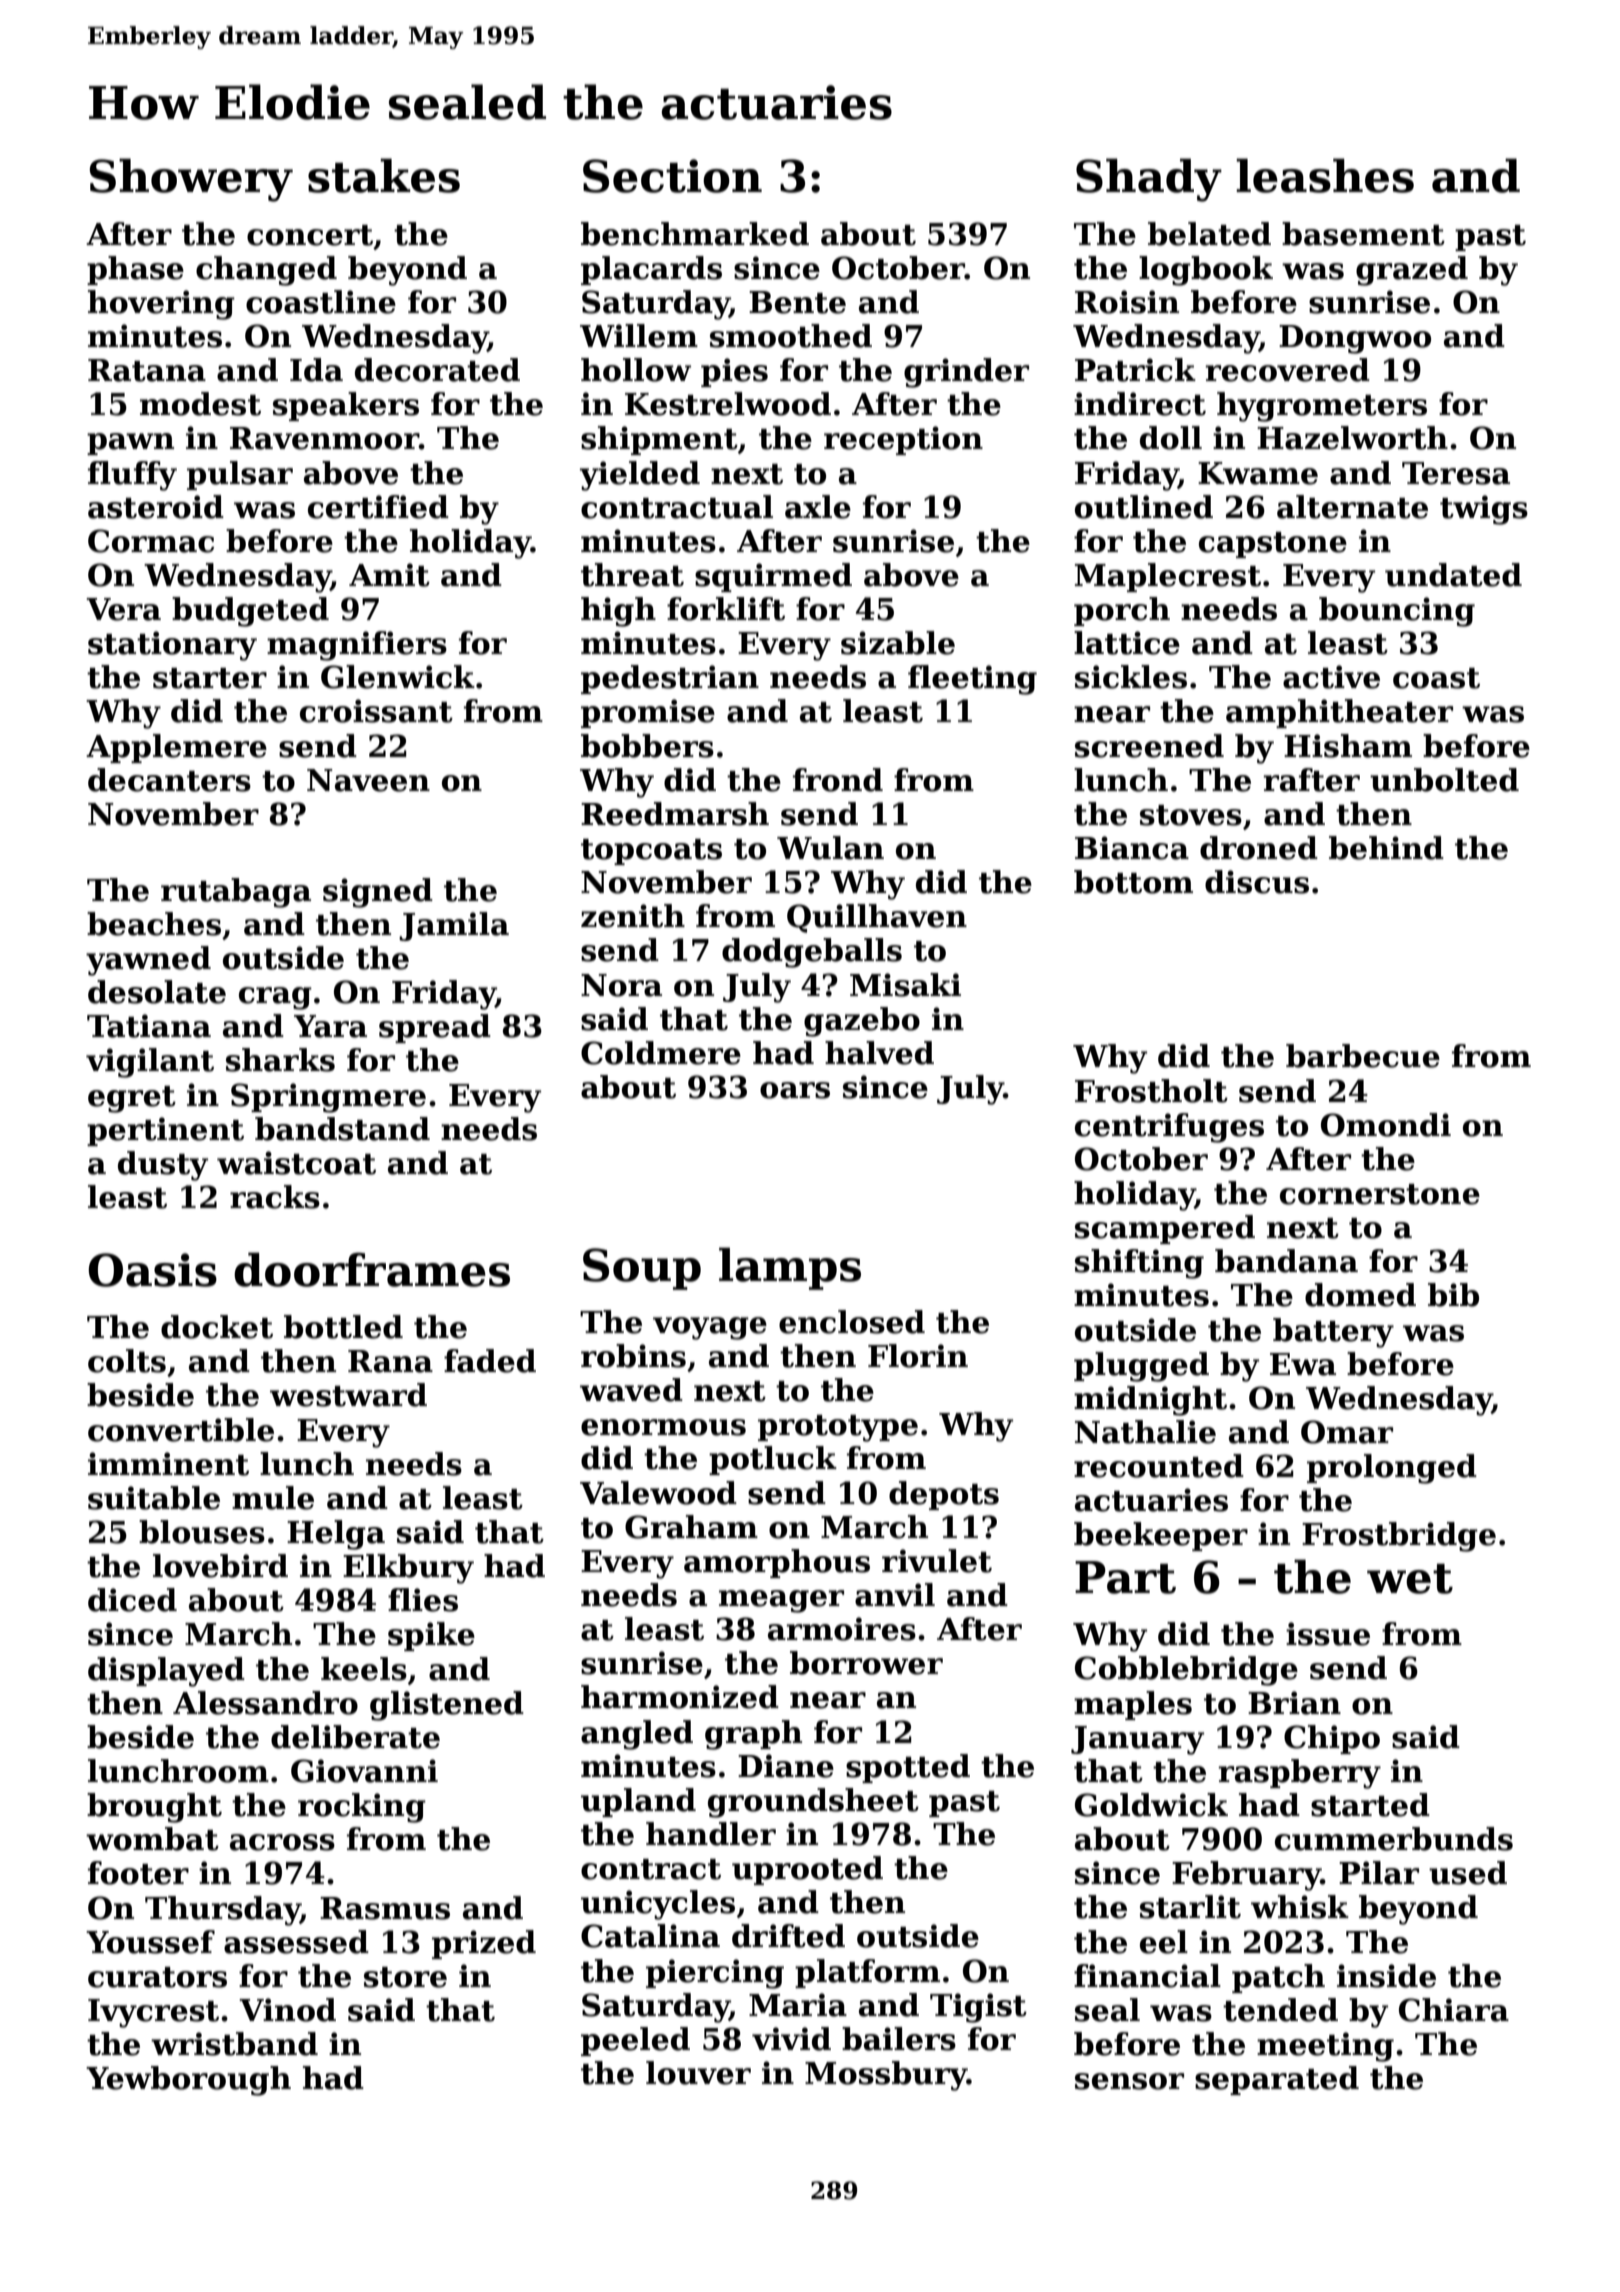 The image size is (1620, 2292). I want to click on Tigist, so click(978, 2008).
